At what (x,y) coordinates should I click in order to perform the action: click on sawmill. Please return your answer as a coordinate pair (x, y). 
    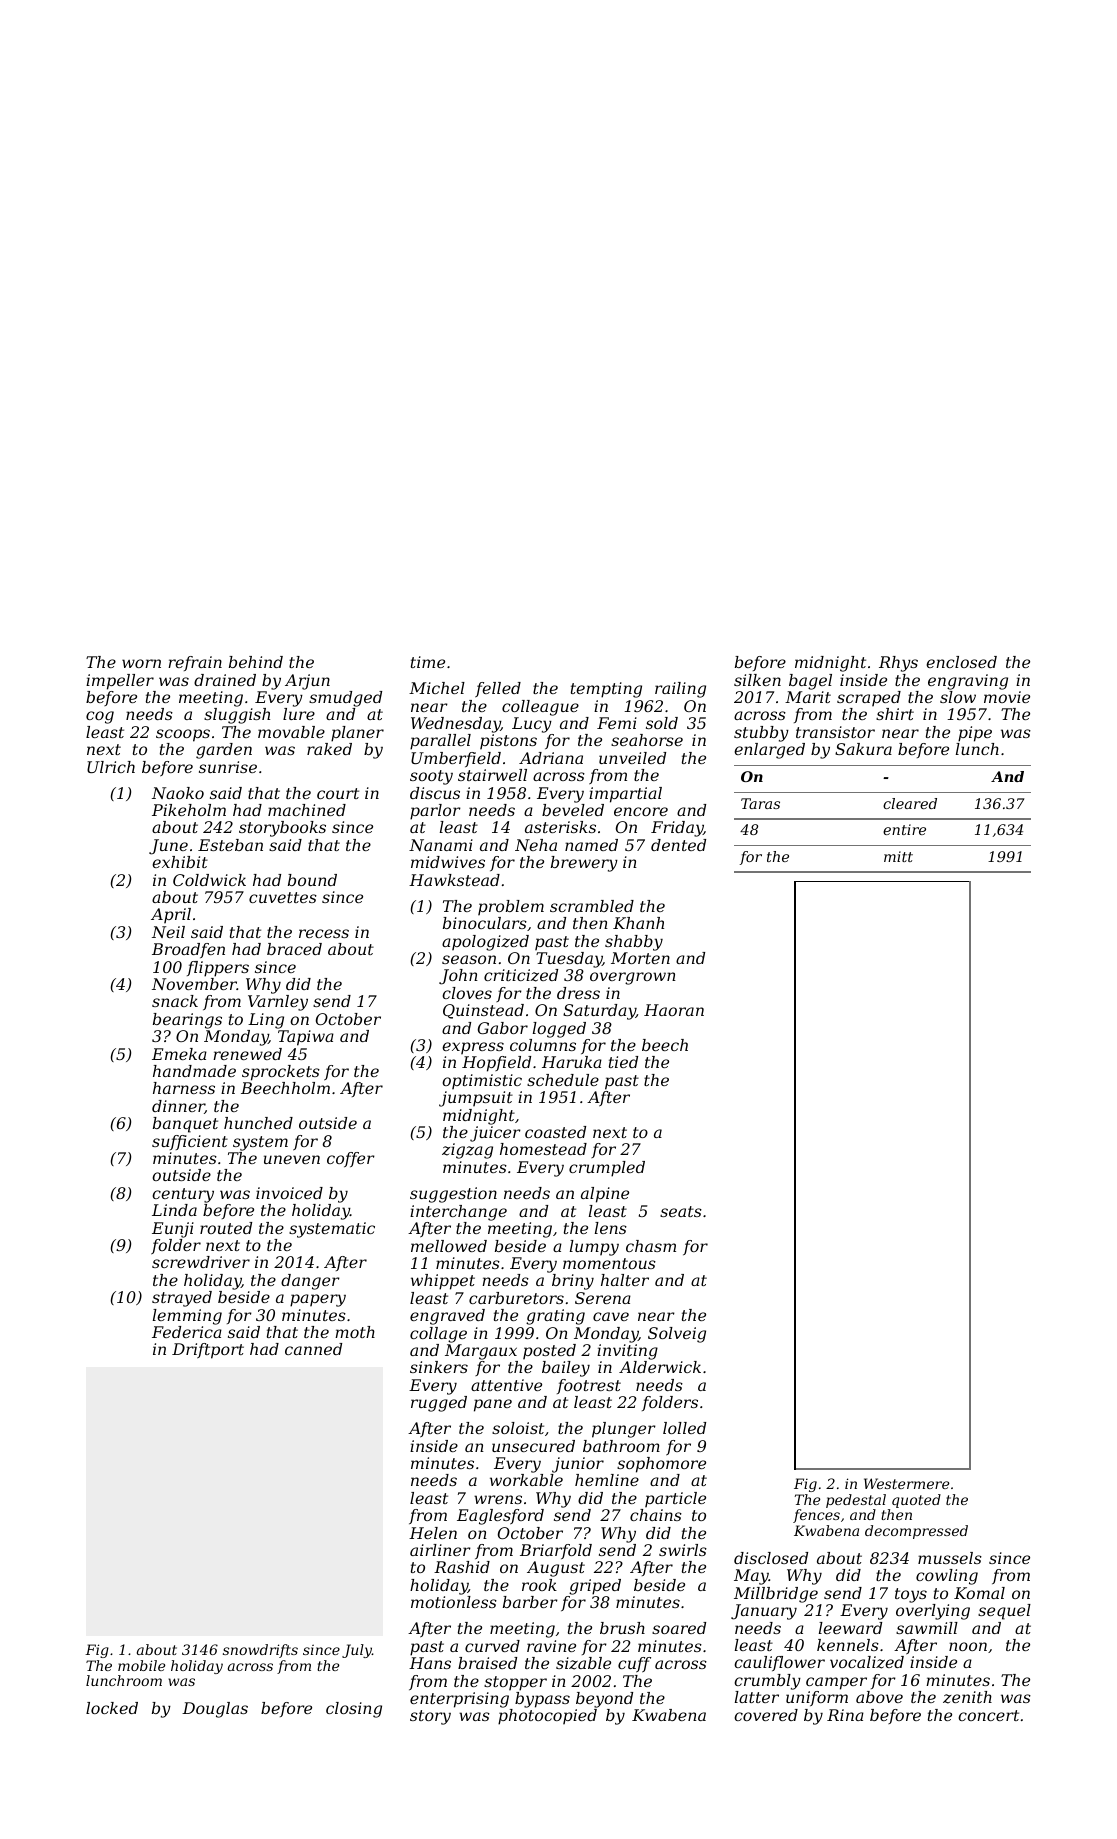
    Looking at the image, I should click on (927, 1628).
